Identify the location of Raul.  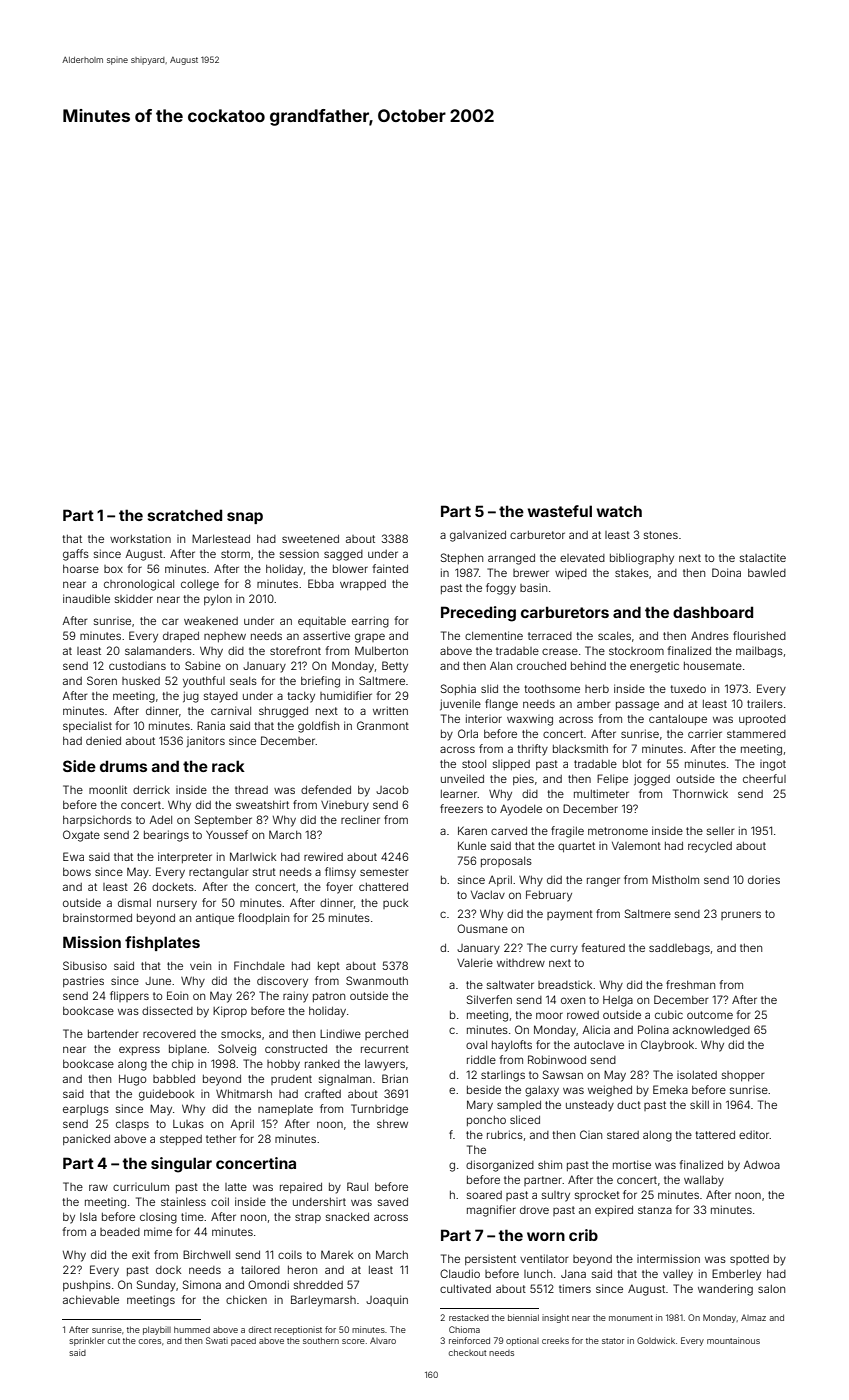
(357, 1186).
